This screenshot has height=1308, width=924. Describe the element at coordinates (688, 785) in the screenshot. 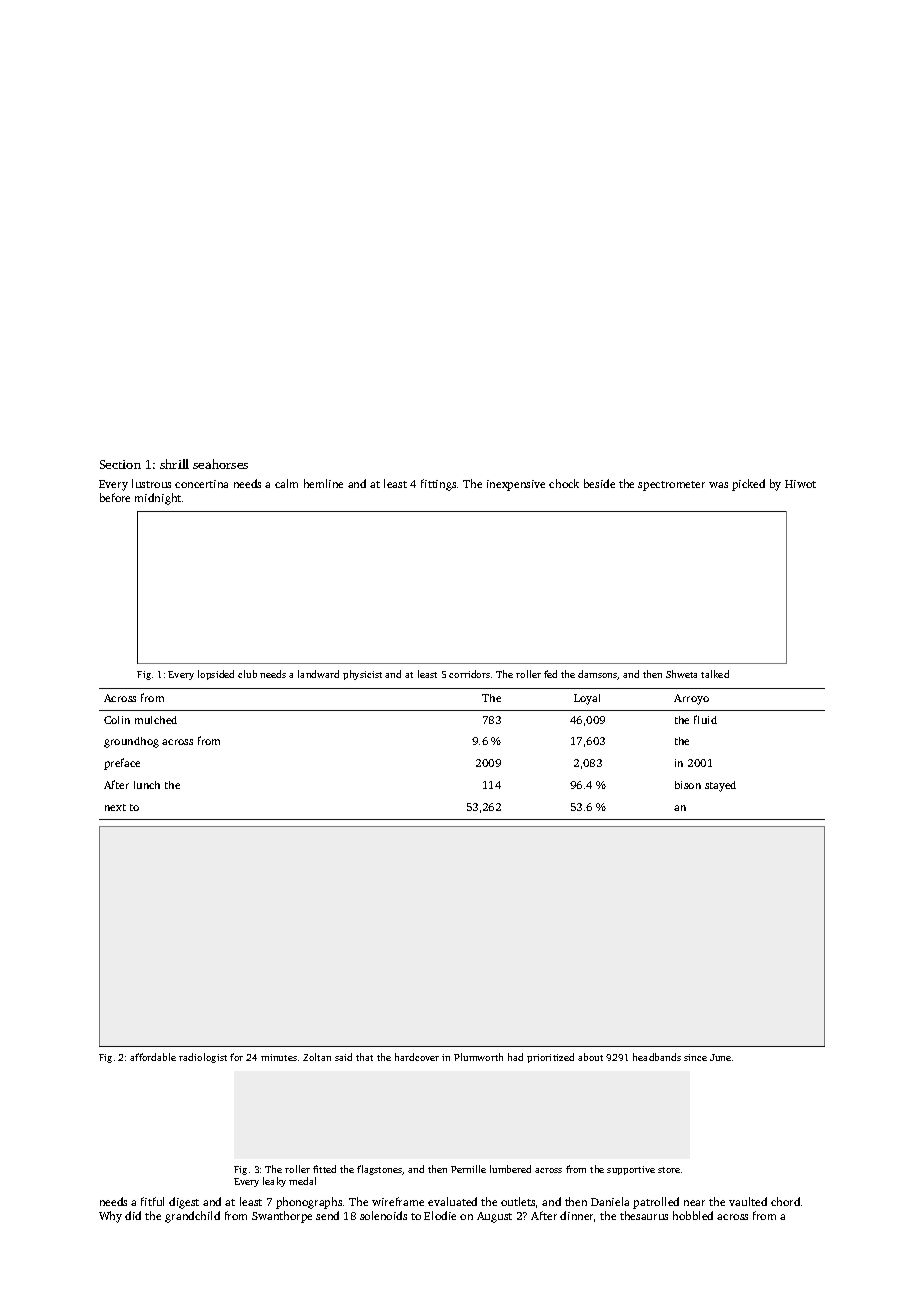

I see `bison` at that location.
